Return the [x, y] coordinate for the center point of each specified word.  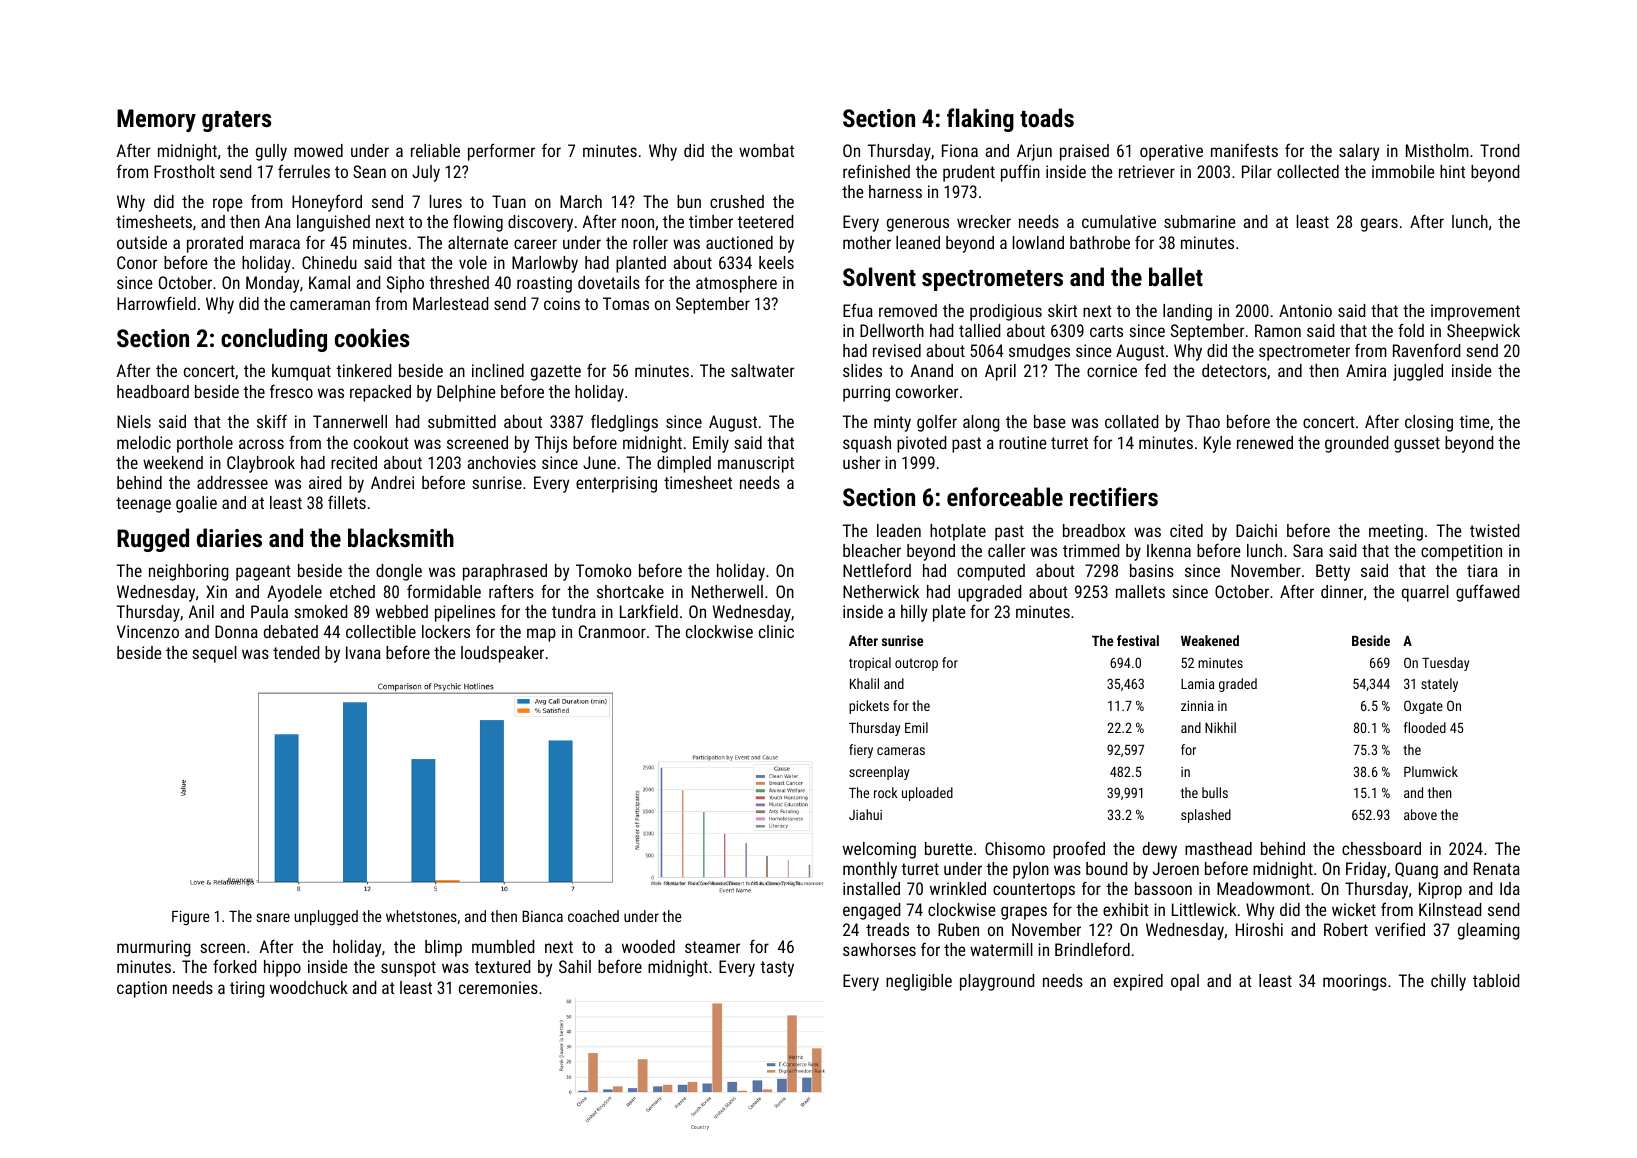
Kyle [1217, 444]
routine [1022, 442]
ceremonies [498, 987]
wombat [766, 150]
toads [1047, 117]
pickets [869, 707]
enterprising [616, 484]
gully [271, 152]
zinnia [1197, 705]
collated [1131, 421]
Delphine [466, 393]
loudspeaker [502, 654]
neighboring [189, 572]
